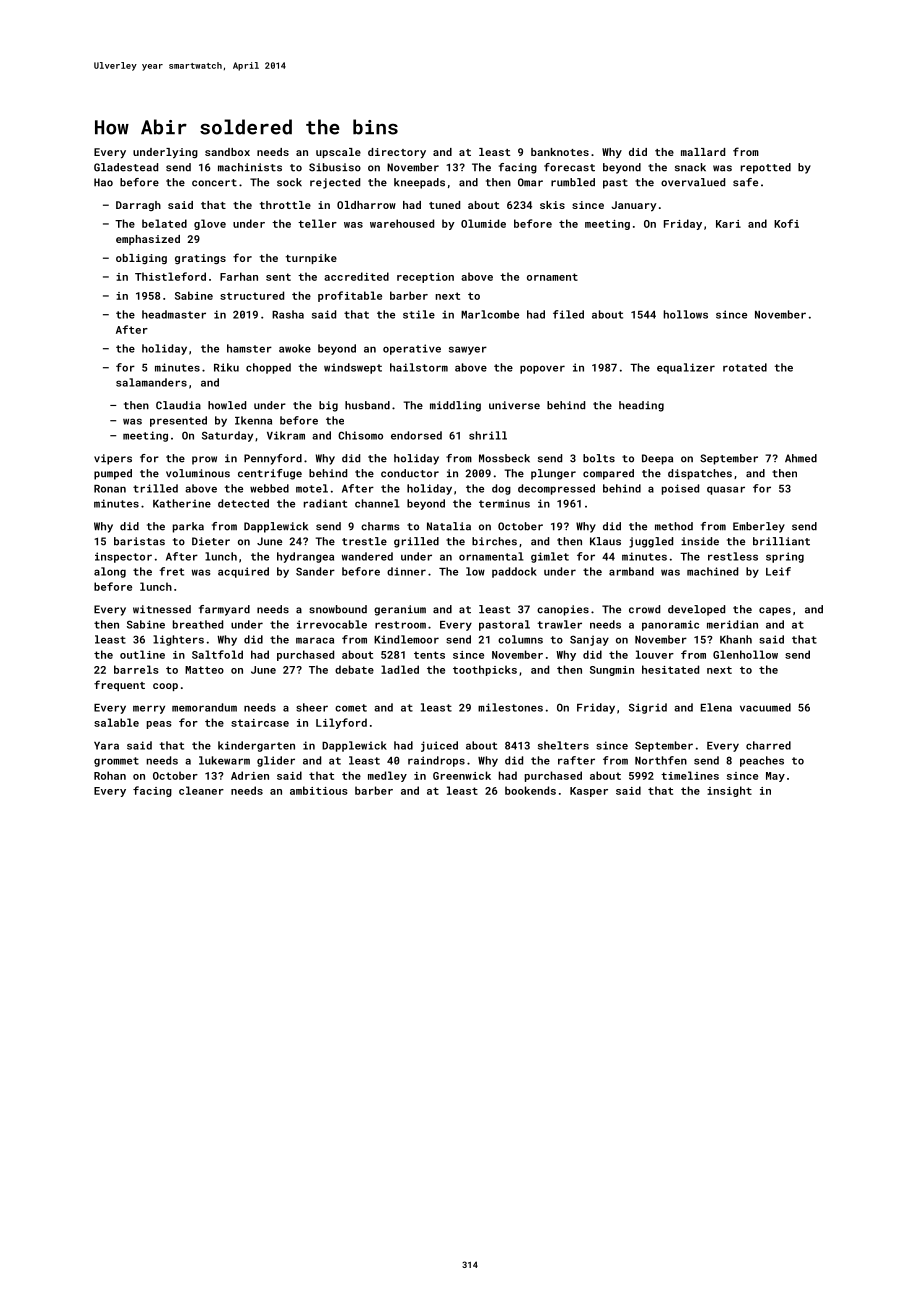  Describe the element at coordinates (211, 541) in the screenshot. I see `Dieter` at that location.
